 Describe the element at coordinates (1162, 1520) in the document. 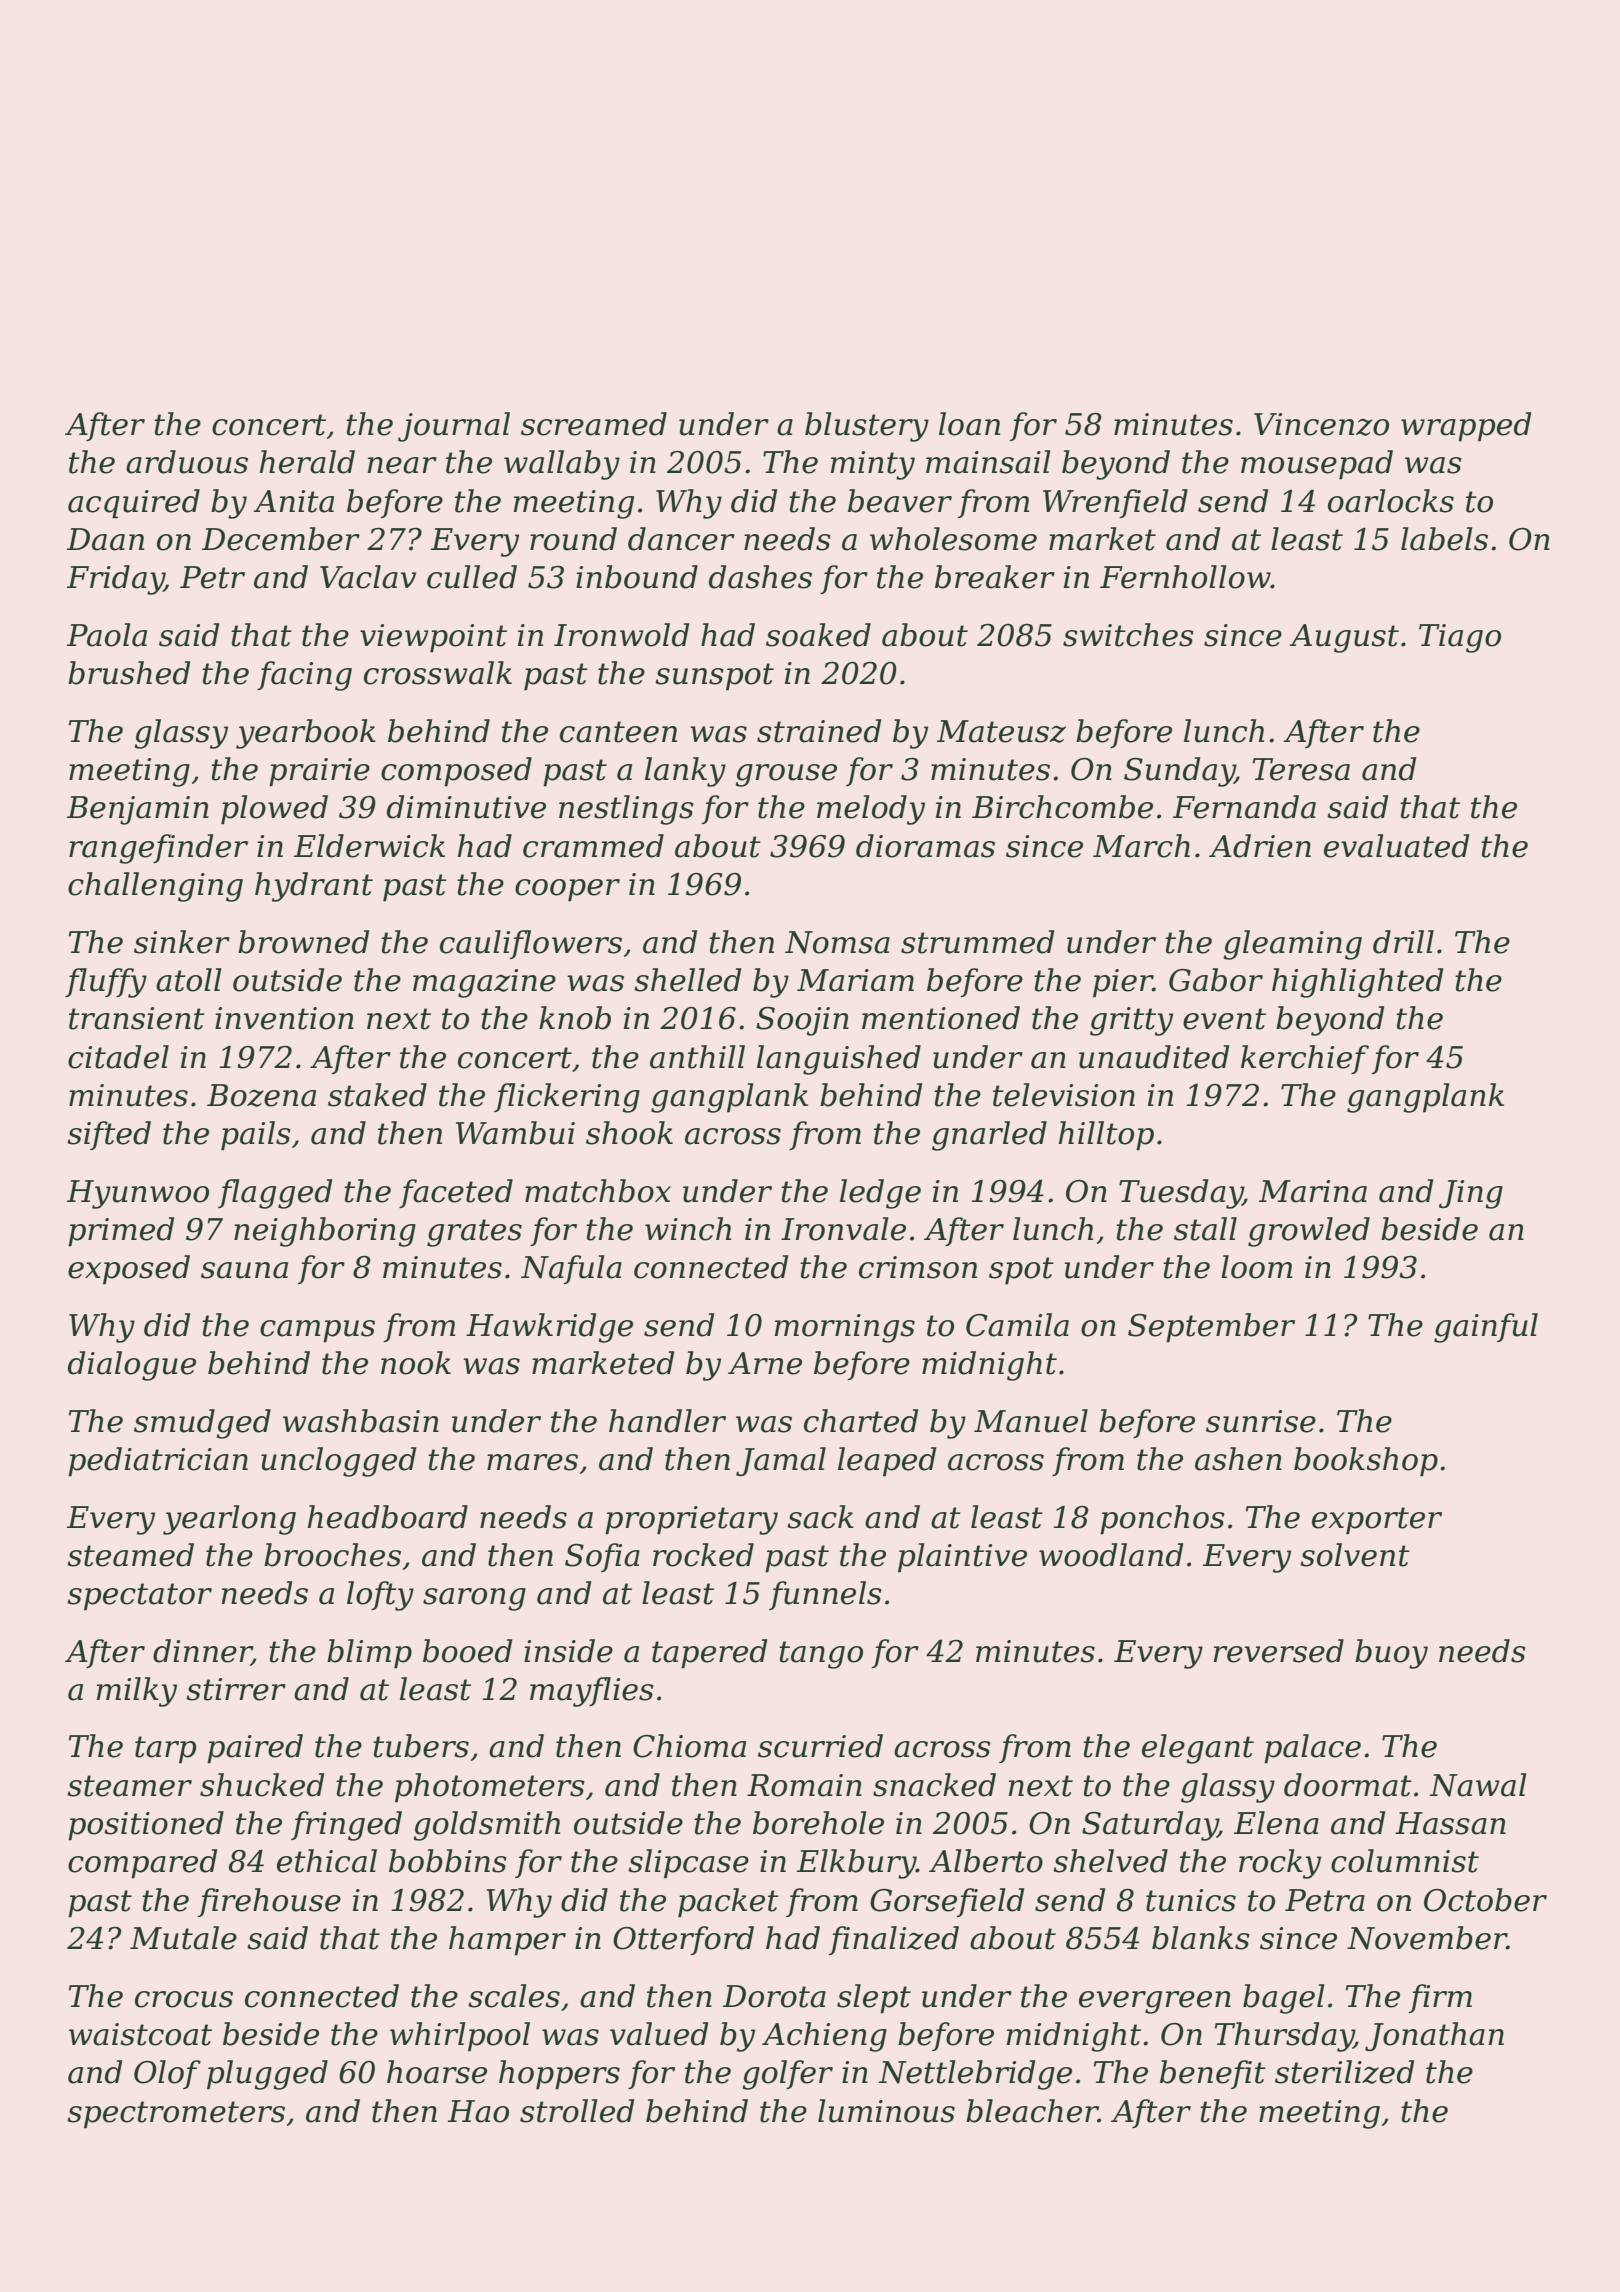

I see `ponchos` at that location.
